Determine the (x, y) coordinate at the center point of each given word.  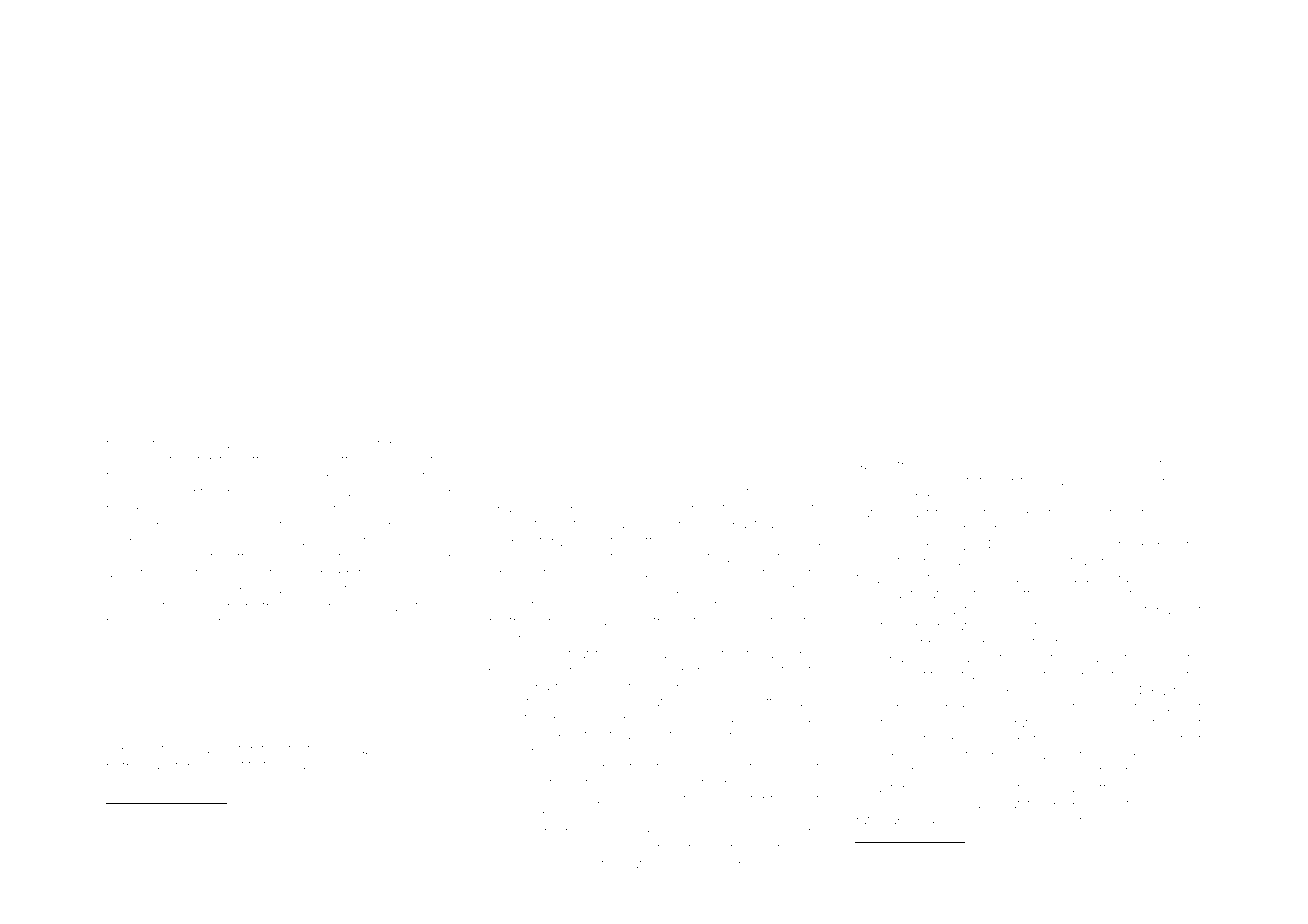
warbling (904, 465)
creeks (956, 465)
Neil (397, 765)
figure (718, 784)
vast (131, 573)
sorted (963, 789)
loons (1152, 627)
